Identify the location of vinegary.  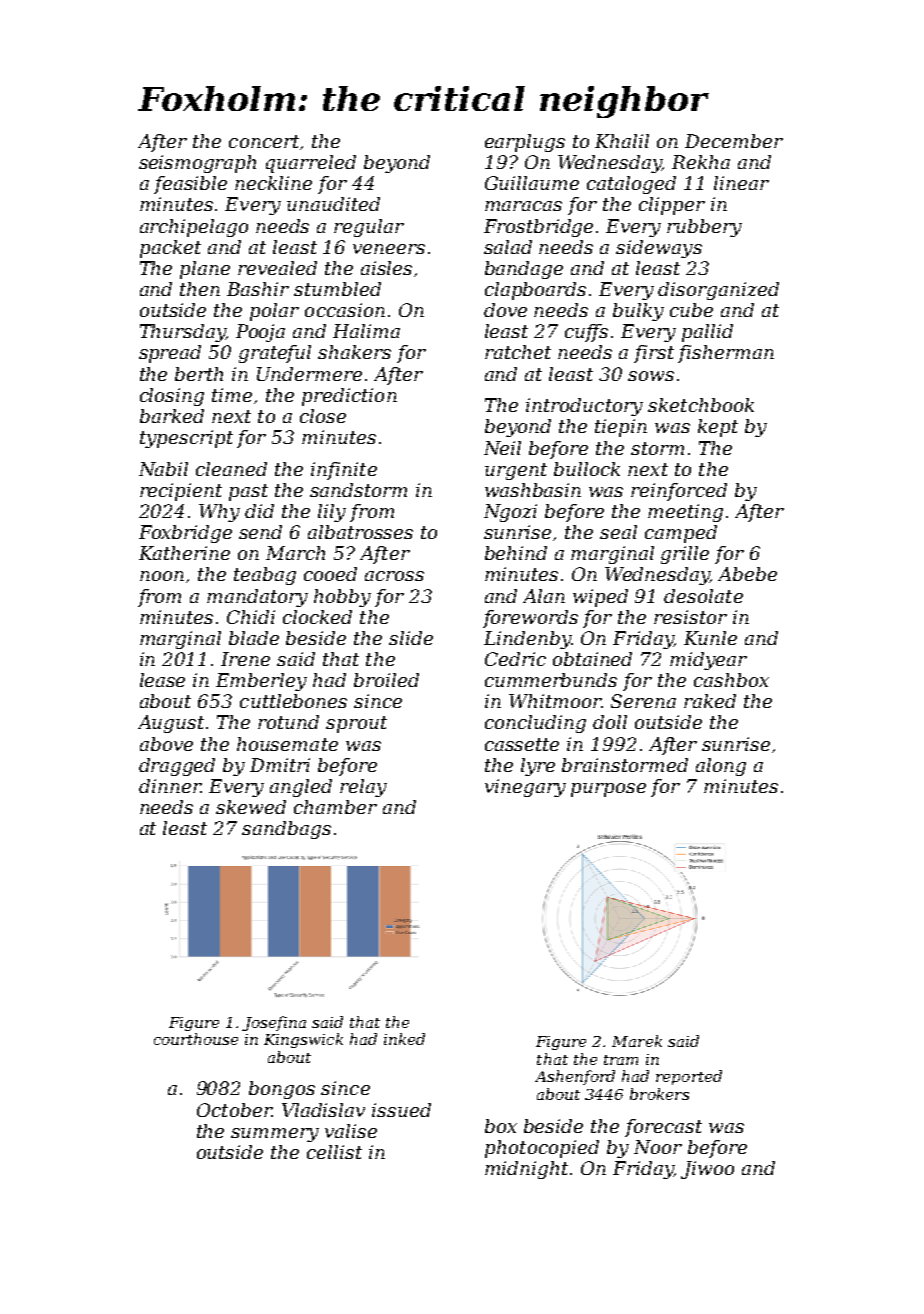
(525, 788).
